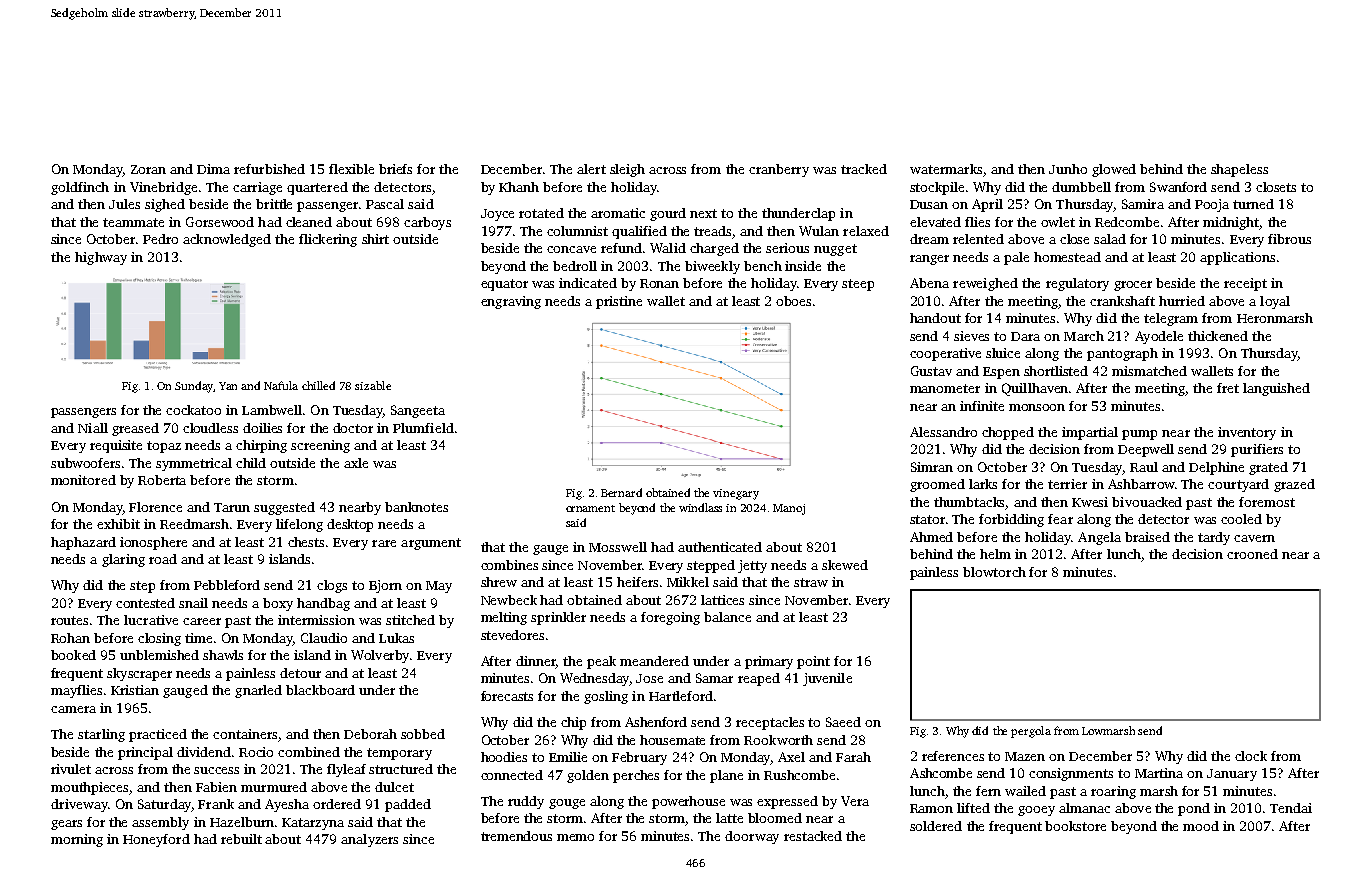 Image resolution: width=1372 pixels, height=887 pixels. Describe the element at coordinates (813, 662) in the document. I see `point` at that location.
